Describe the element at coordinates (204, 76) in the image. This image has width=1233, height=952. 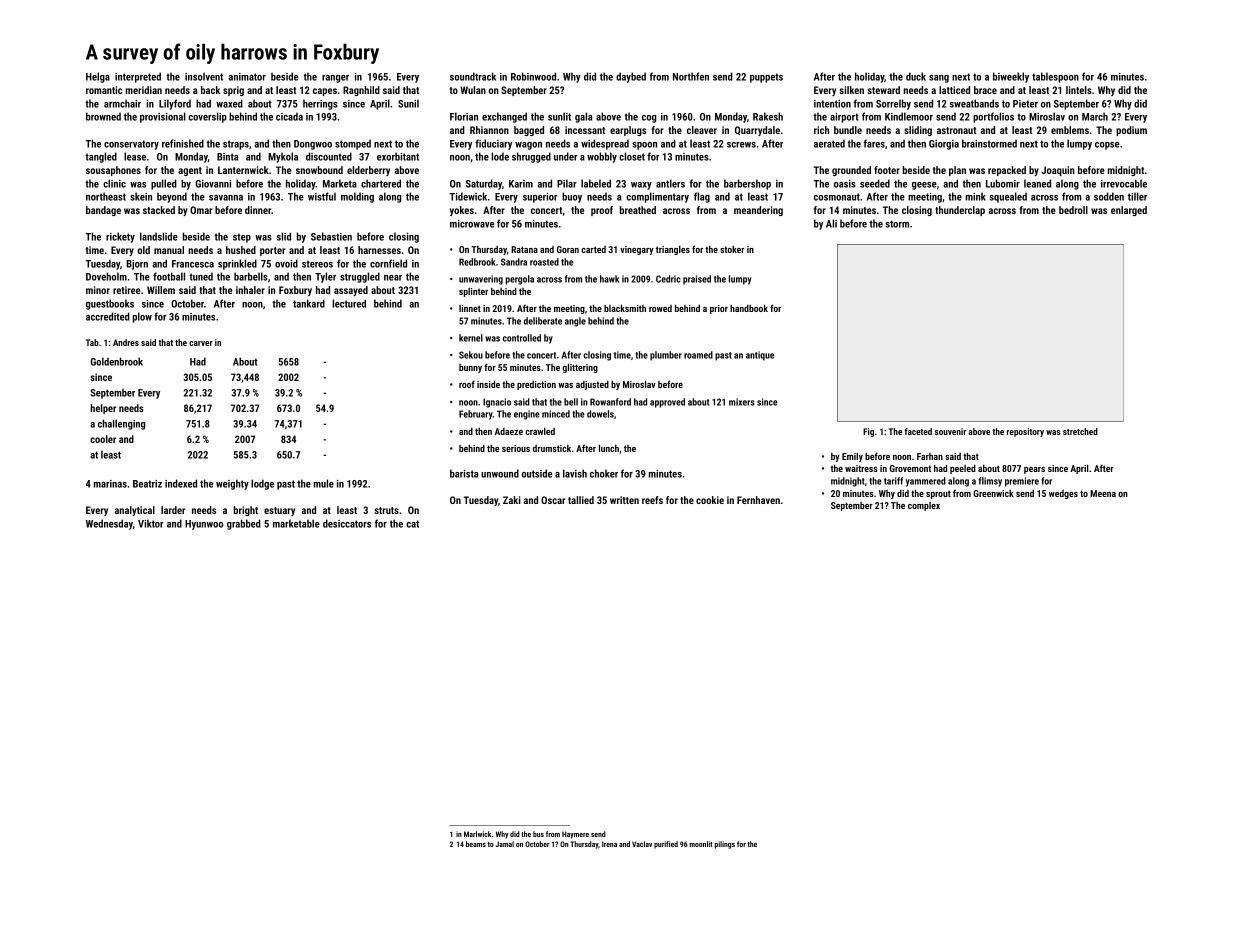
I see `insolvent` at that location.
